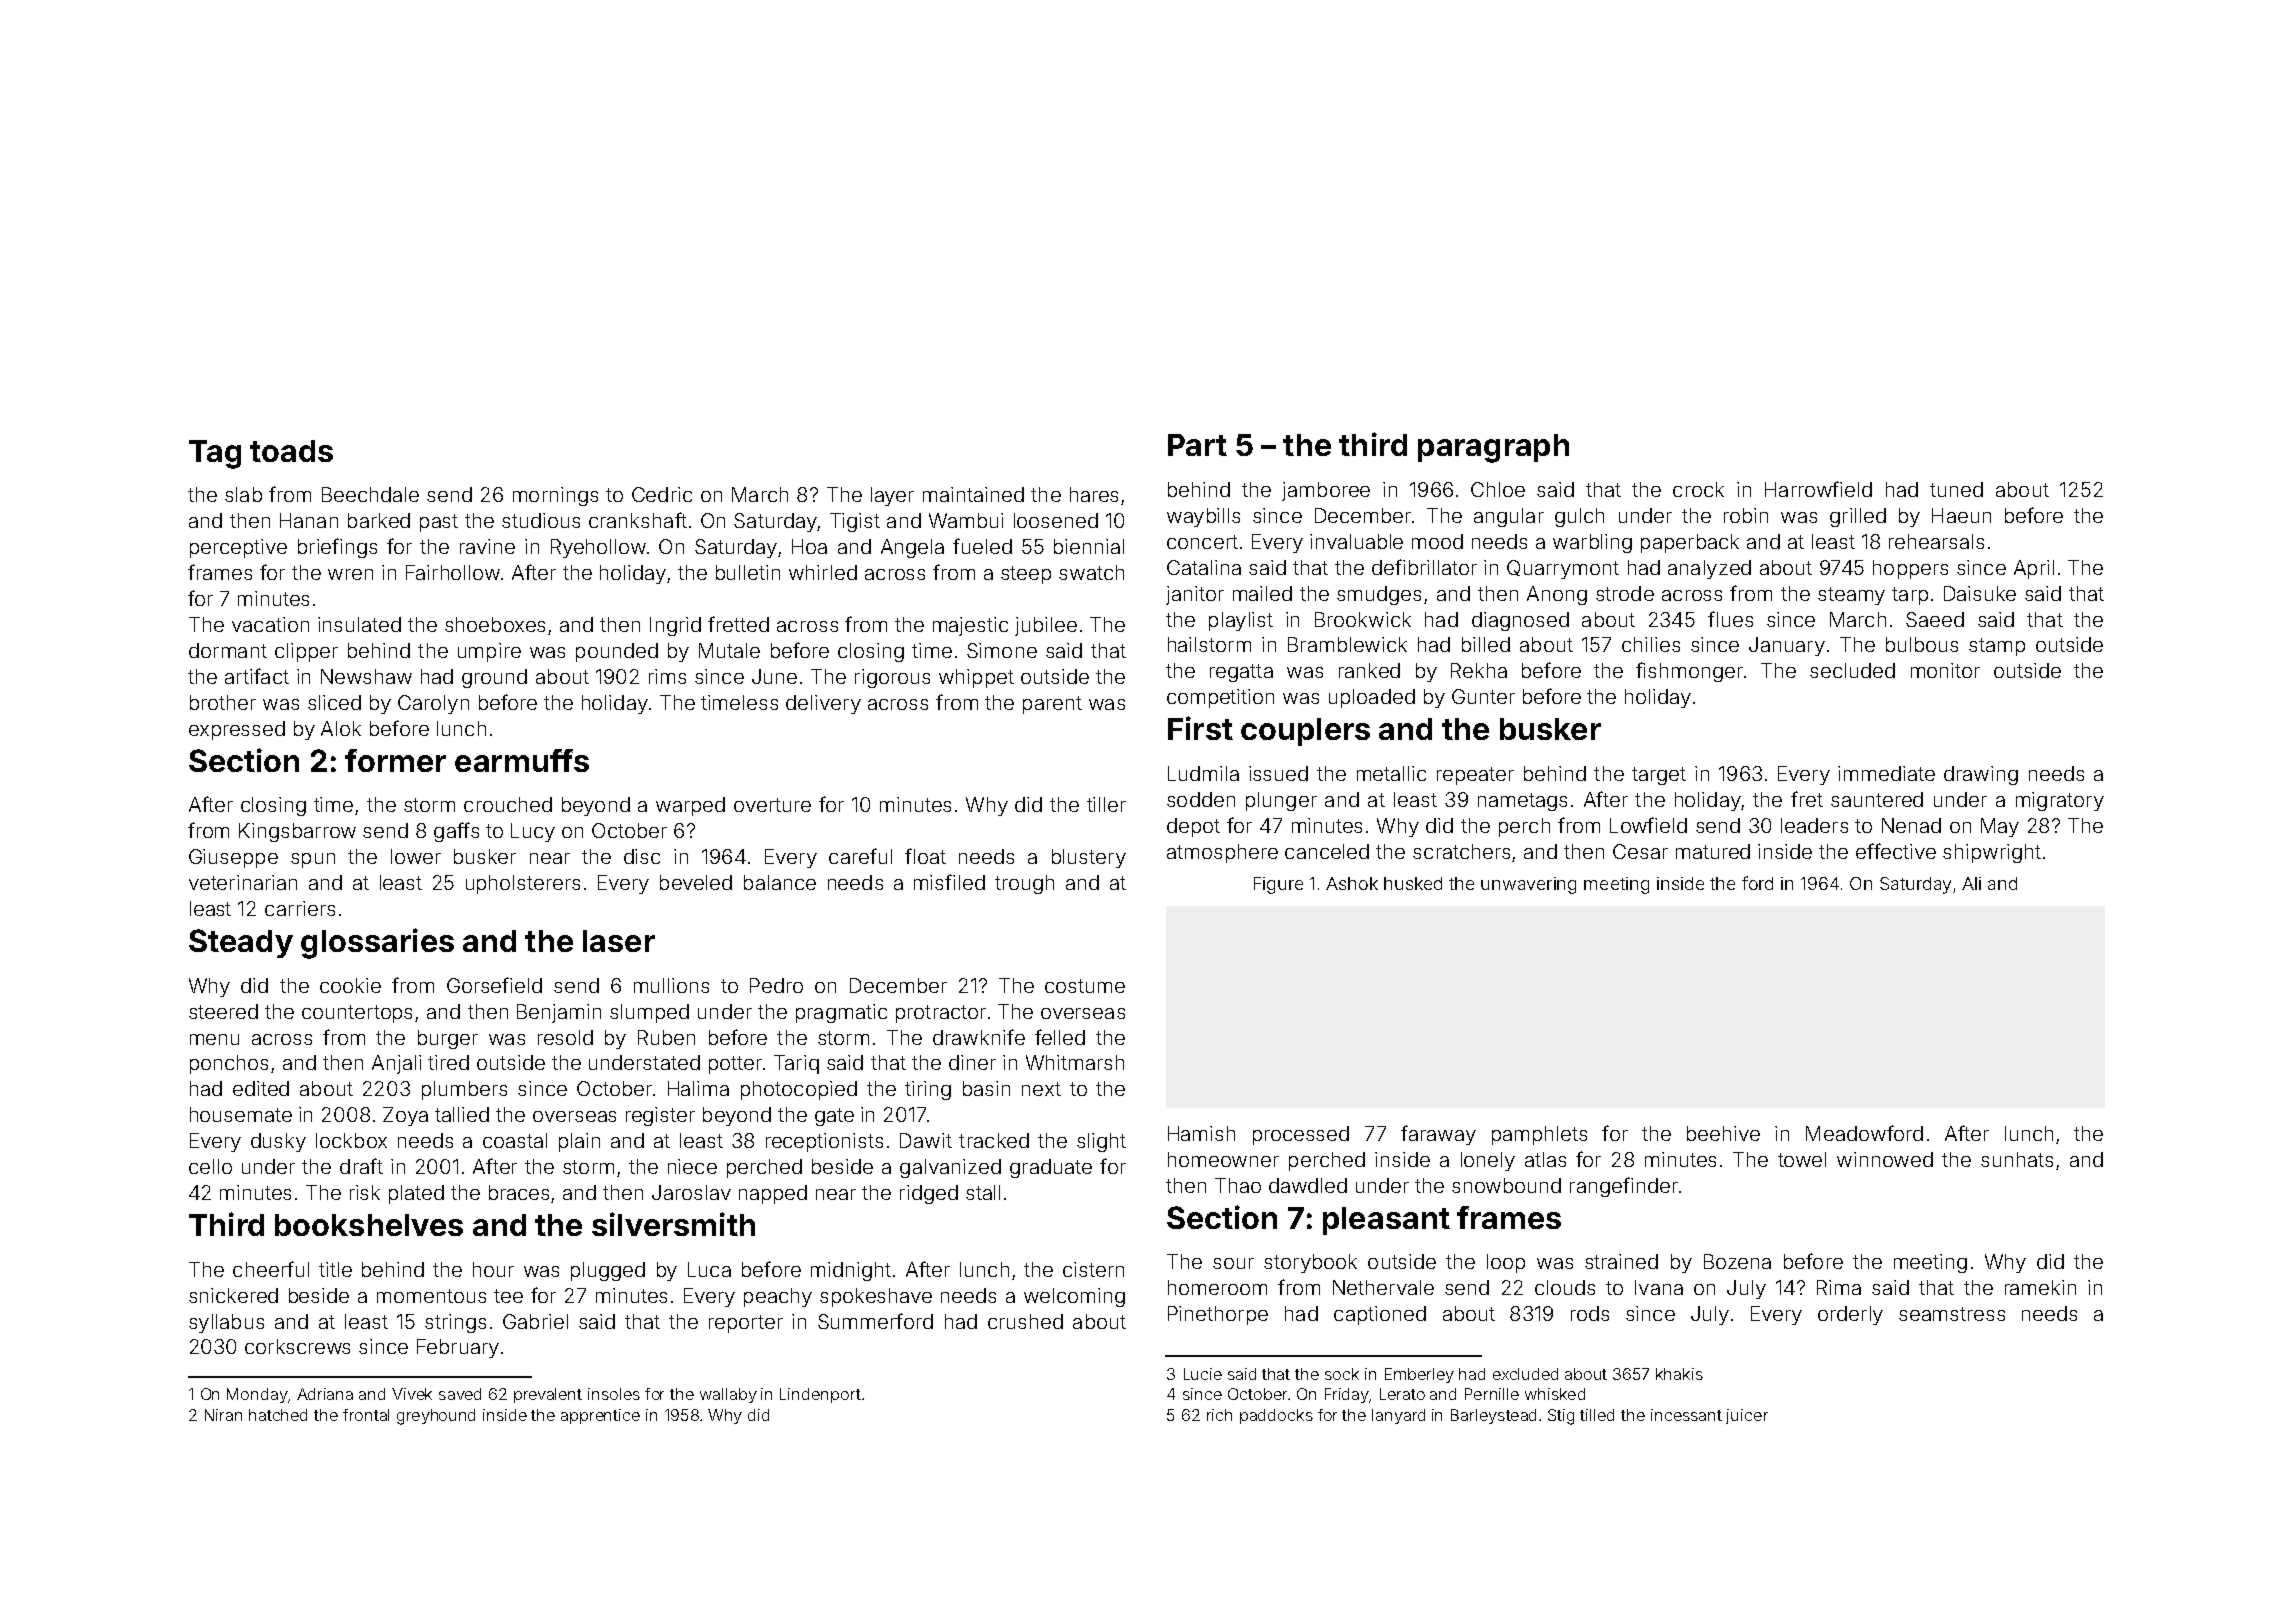  I want to click on hoppers, so click(1910, 569).
